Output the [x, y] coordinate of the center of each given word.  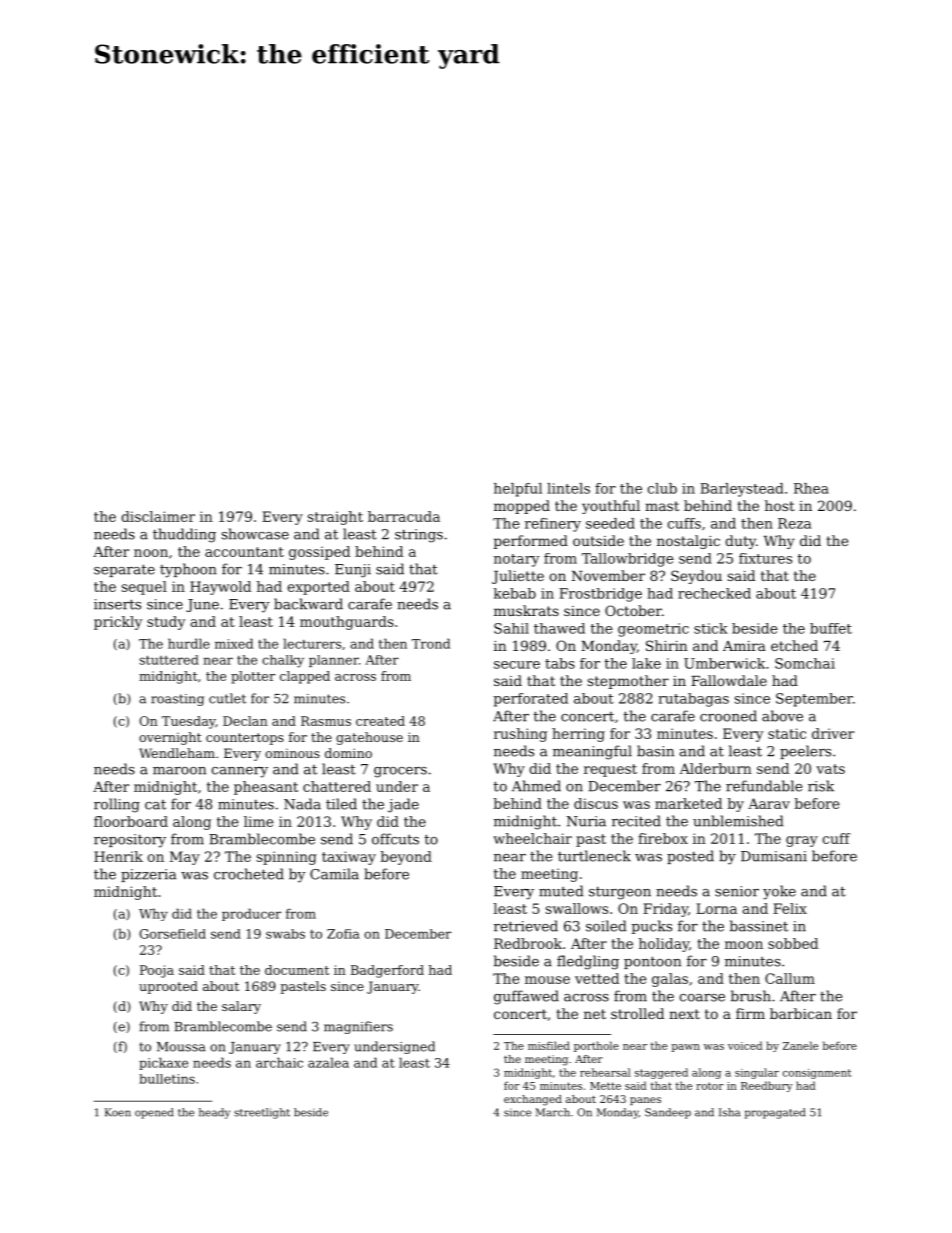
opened [154, 1113]
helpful [518, 490]
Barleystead [742, 490]
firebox [663, 838]
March [553, 1112]
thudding [184, 535]
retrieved [526, 926]
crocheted [249, 874]
